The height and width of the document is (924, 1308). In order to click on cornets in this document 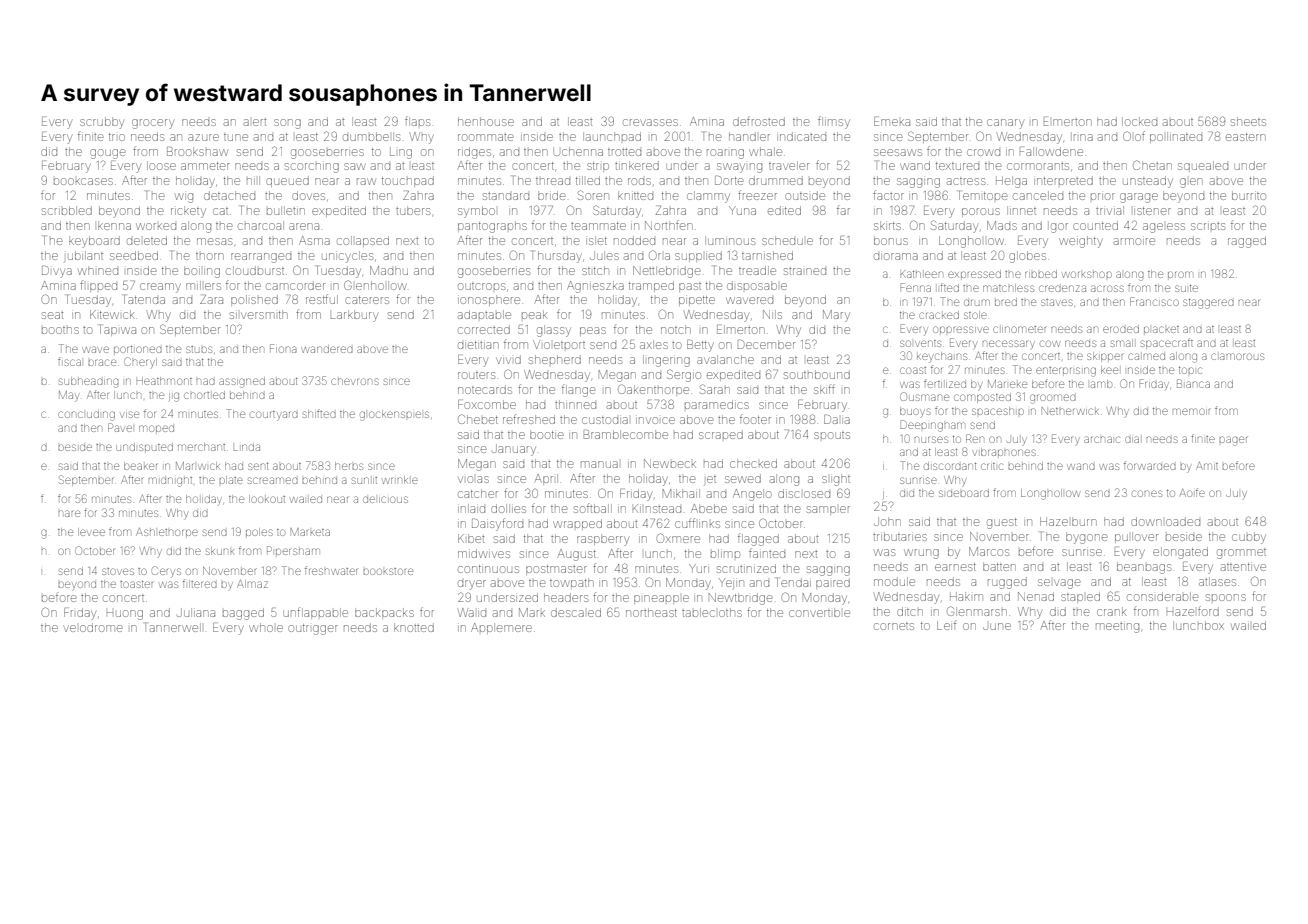, I will do `click(894, 626)`.
